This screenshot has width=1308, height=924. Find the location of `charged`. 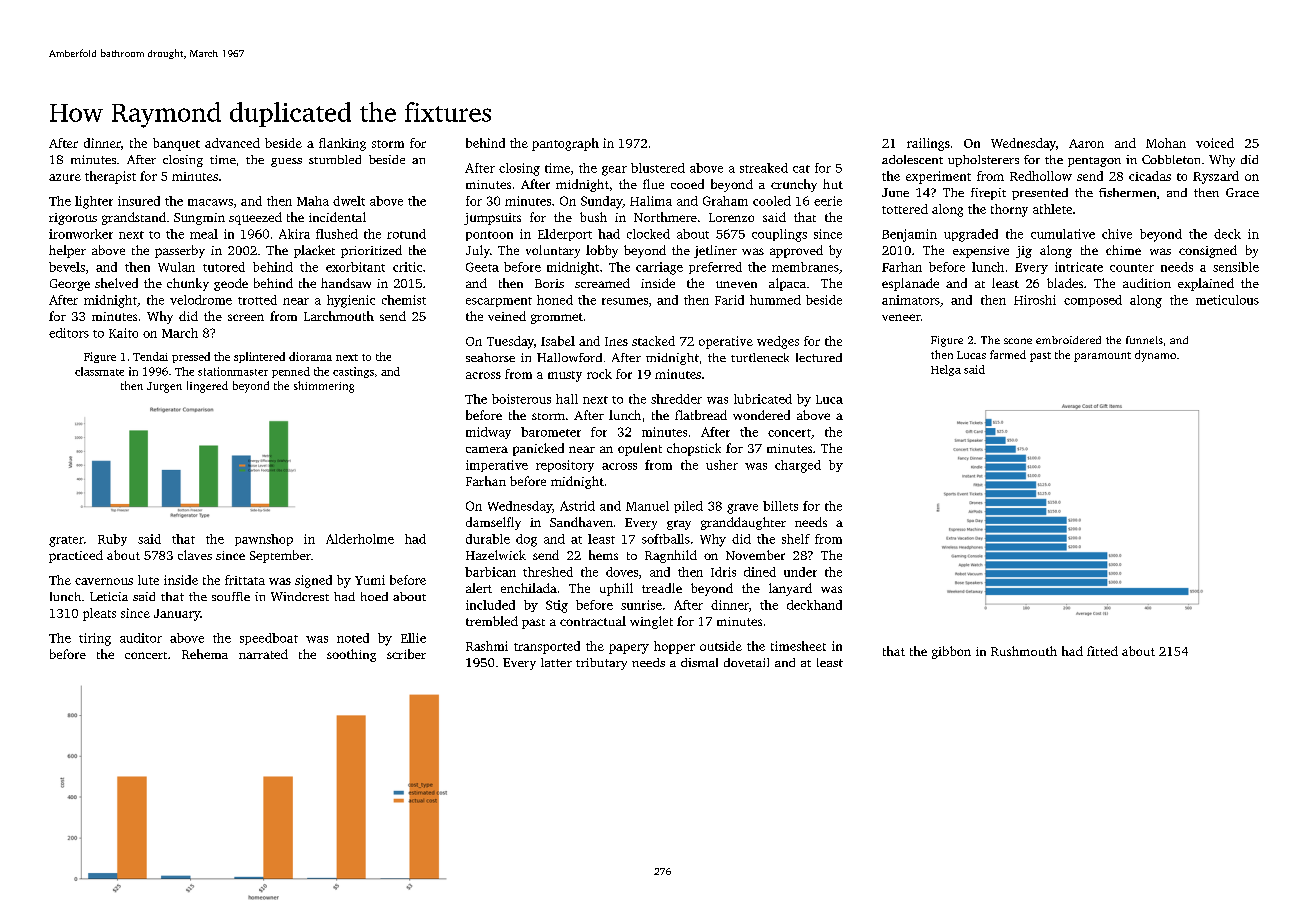

charged is located at coordinates (798, 466).
